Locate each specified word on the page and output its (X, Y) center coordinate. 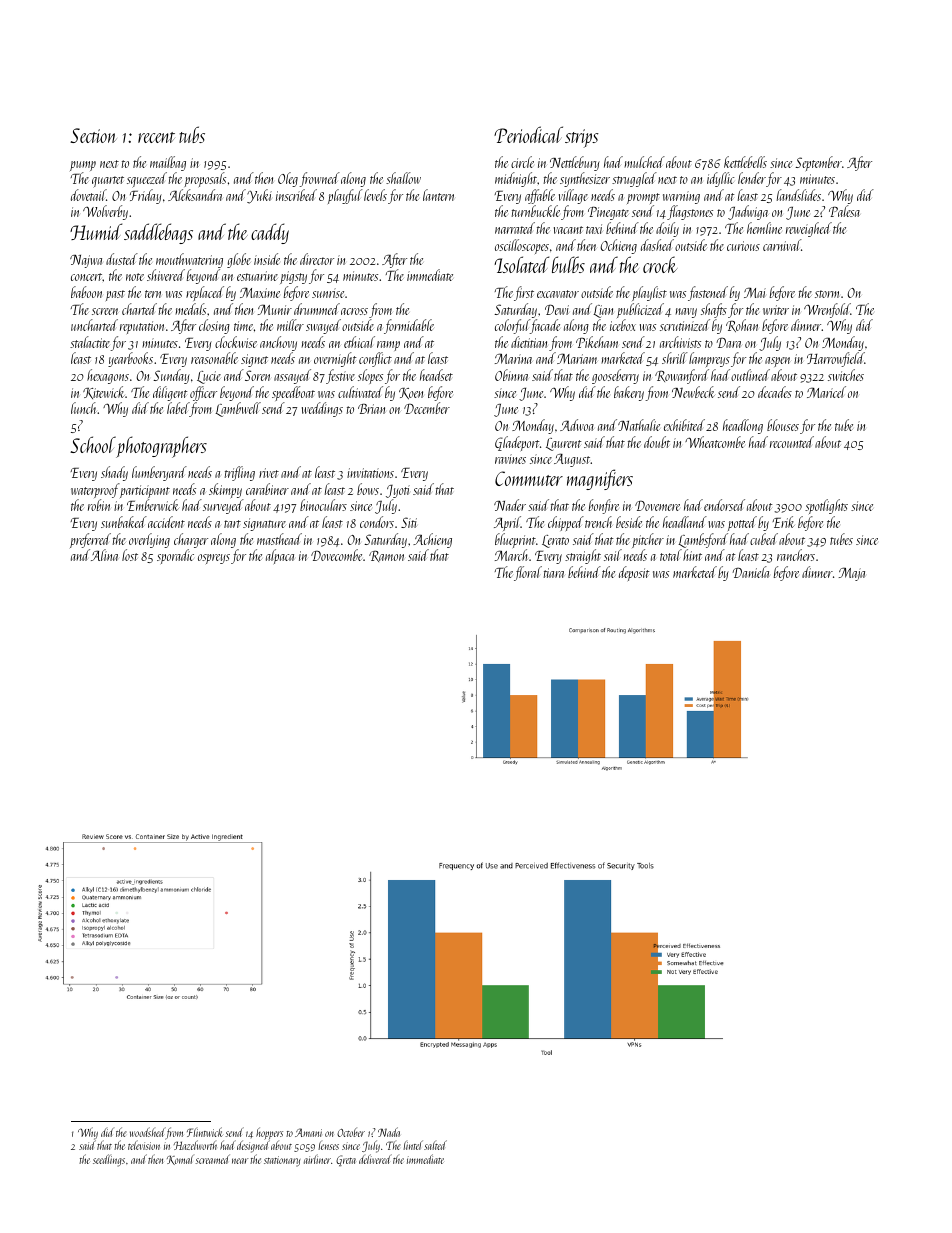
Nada (389, 1132)
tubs (192, 134)
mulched (644, 162)
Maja (852, 574)
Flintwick (205, 1132)
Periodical (528, 134)
